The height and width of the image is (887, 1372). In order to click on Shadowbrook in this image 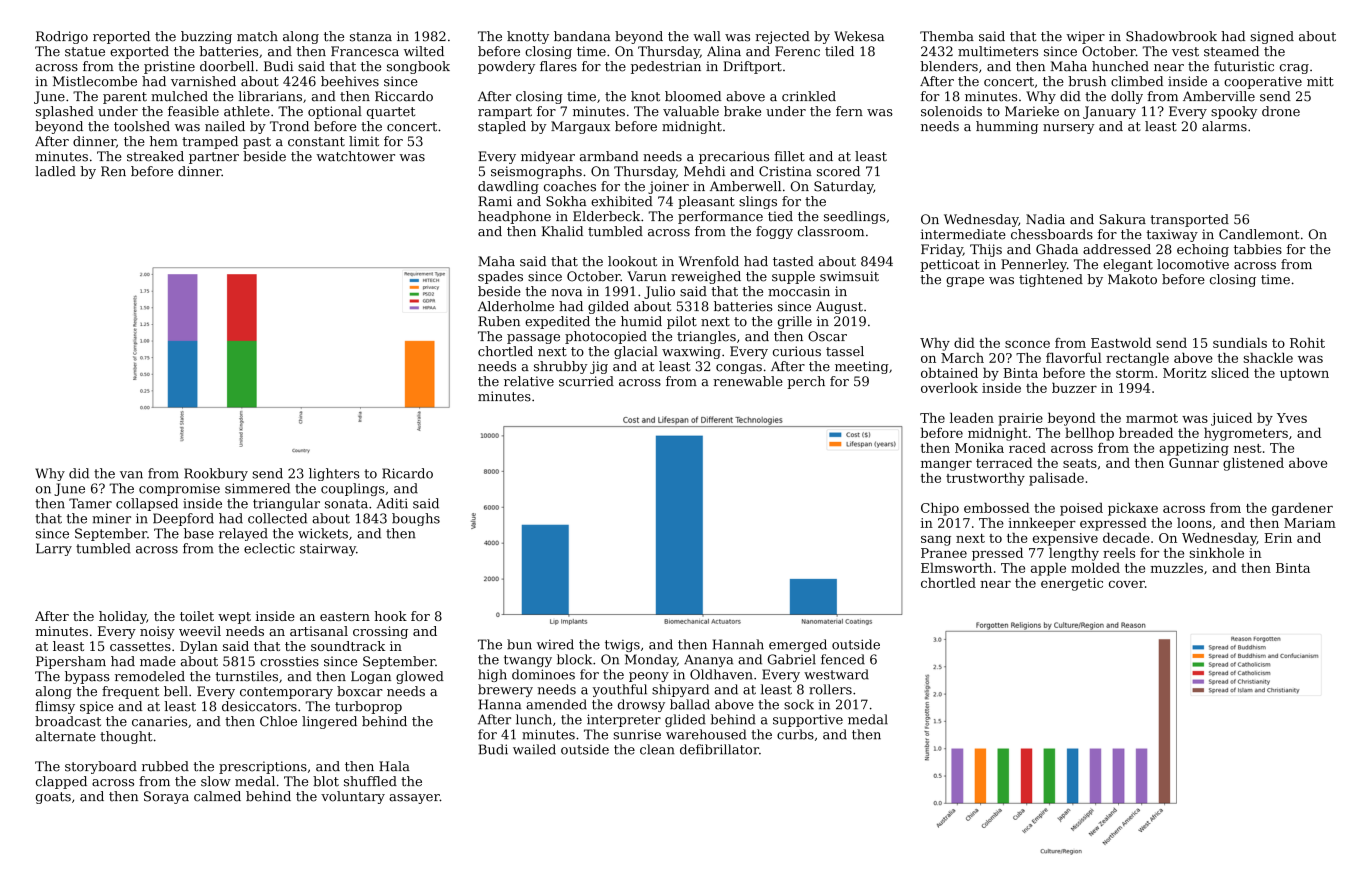, I will do `click(1171, 36)`.
